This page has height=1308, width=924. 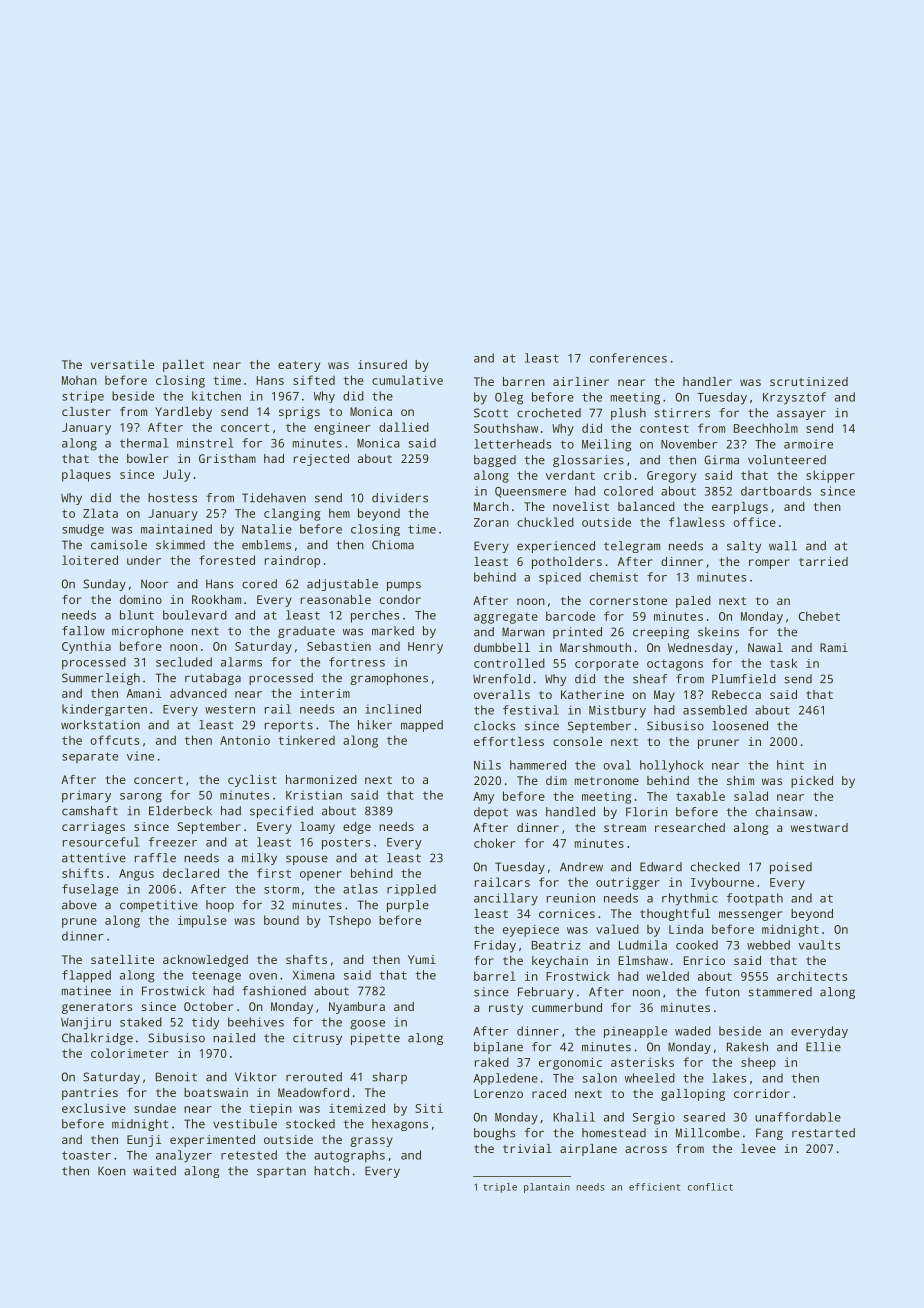 What do you see at coordinates (86, 1023) in the page?
I see `Wanjiru` at bounding box center [86, 1023].
